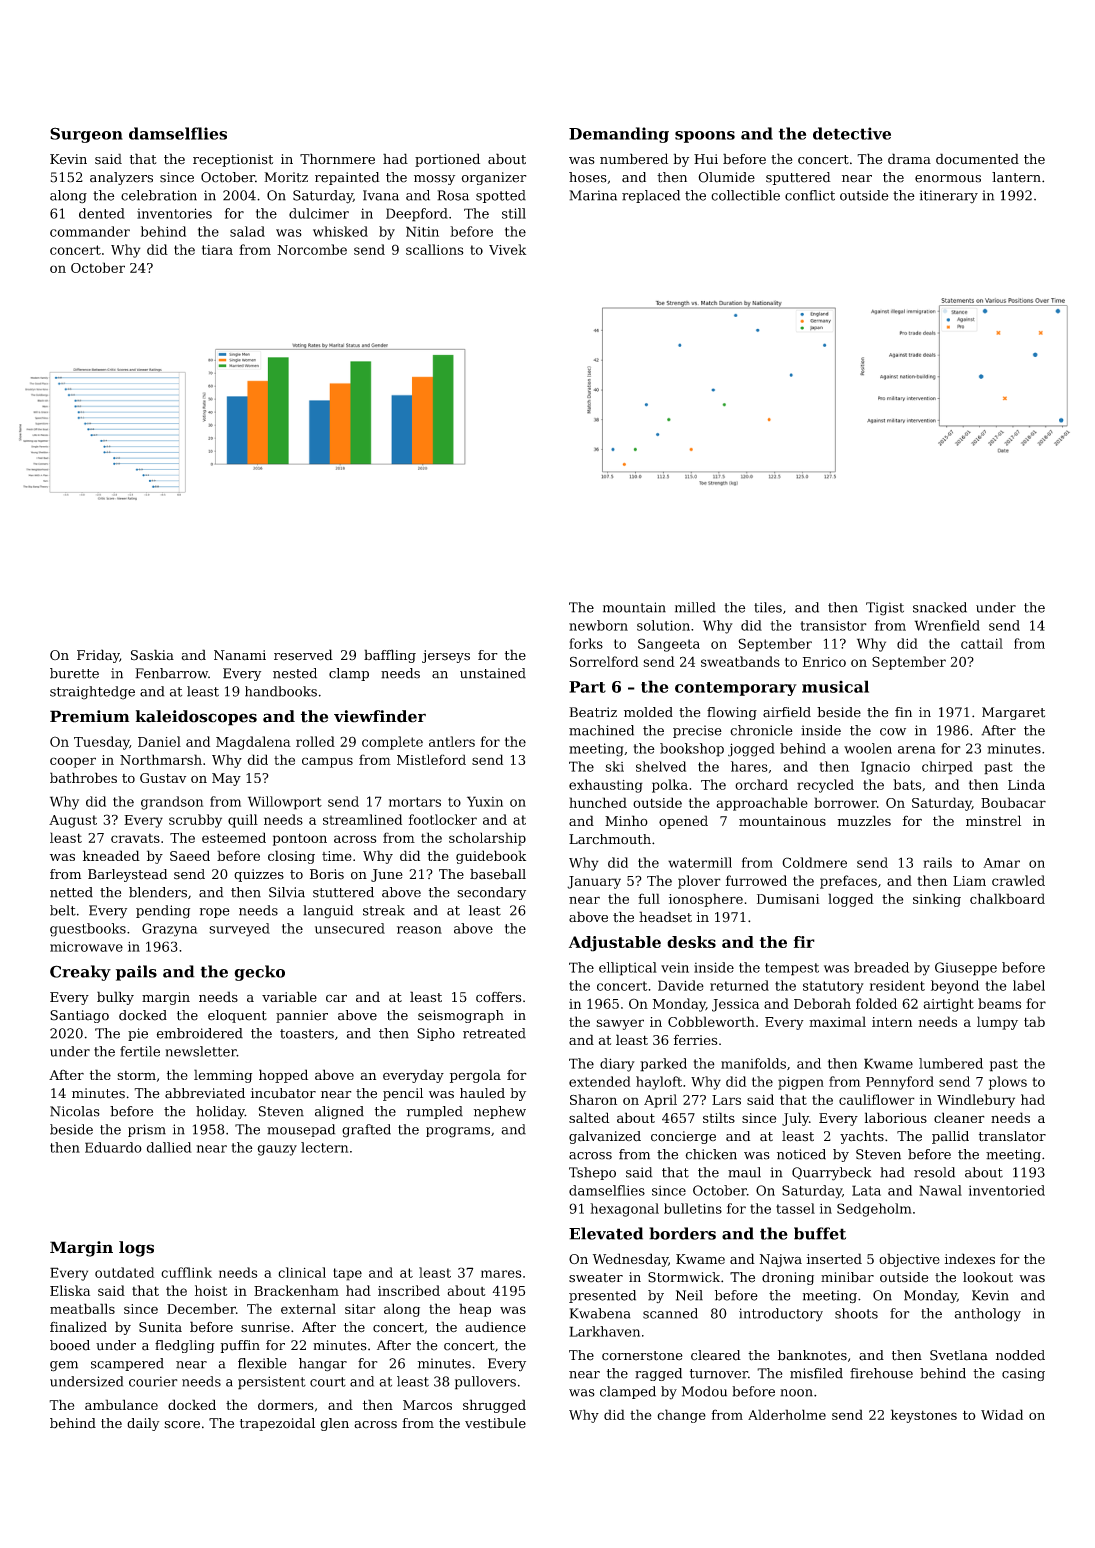  What do you see at coordinates (761, 730) in the screenshot?
I see `chronicle` at bounding box center [761, 730].
